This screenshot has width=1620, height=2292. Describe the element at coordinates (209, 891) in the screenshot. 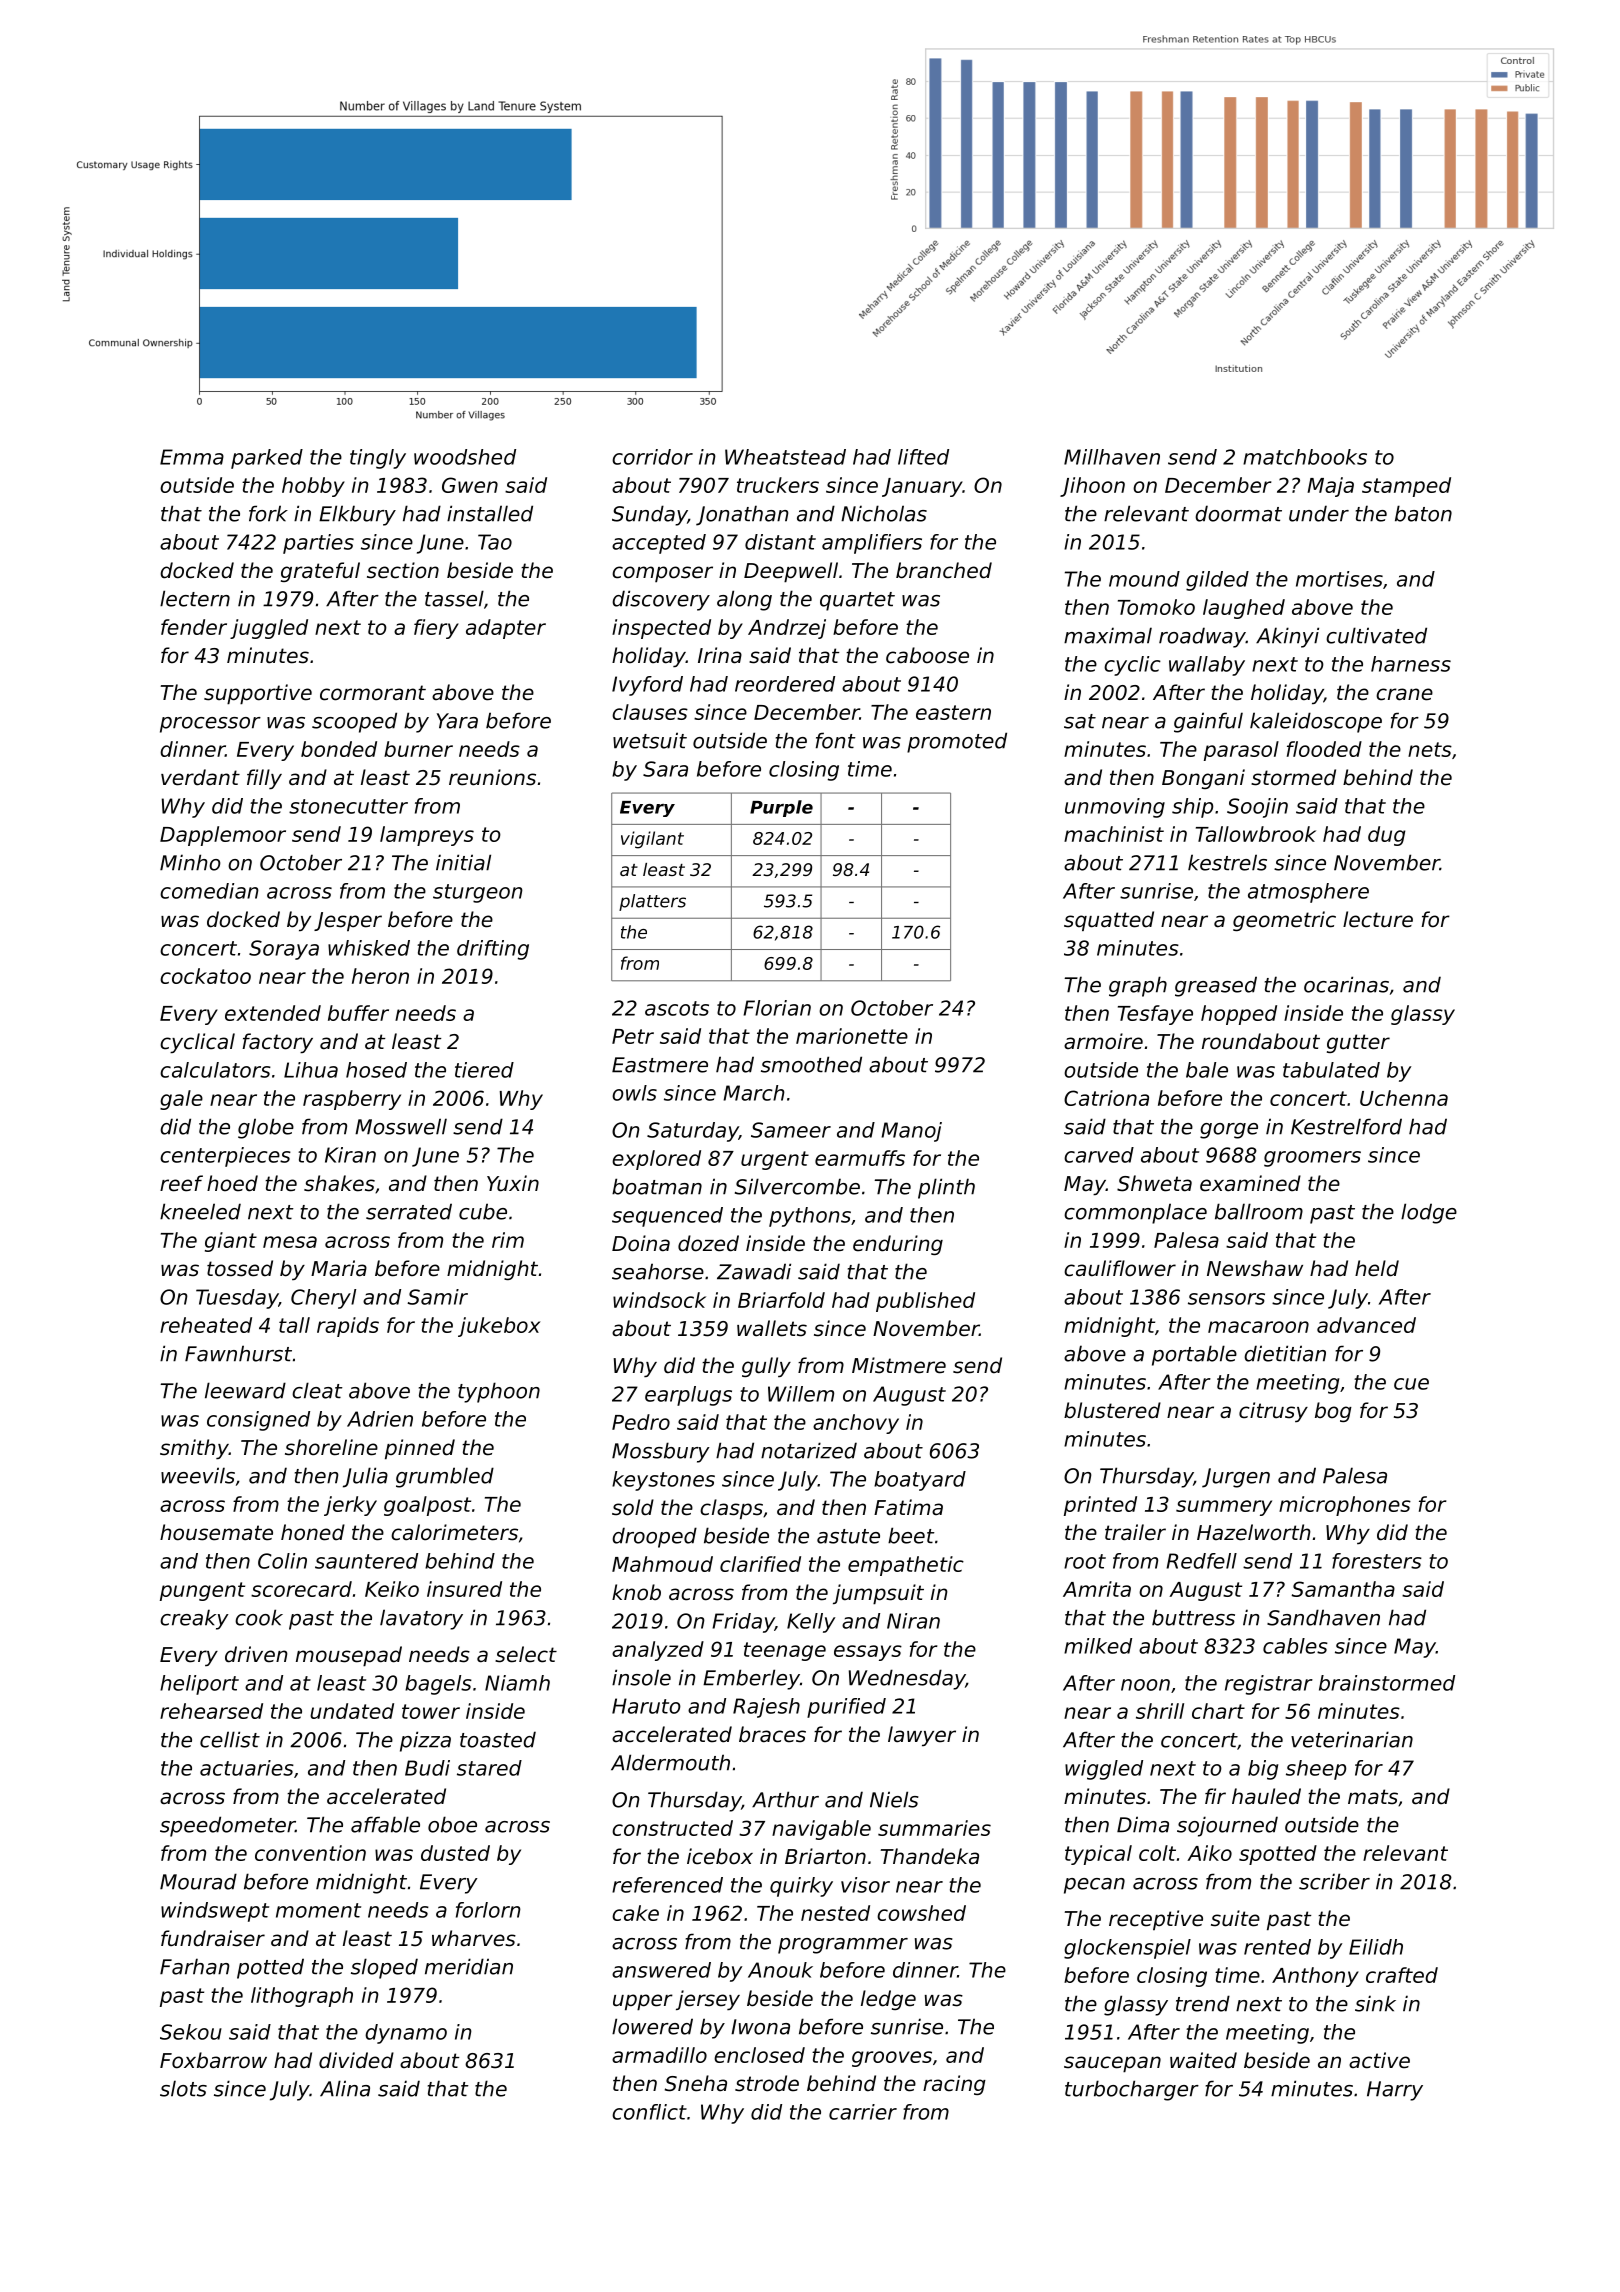

I see `comedian` at that location.
